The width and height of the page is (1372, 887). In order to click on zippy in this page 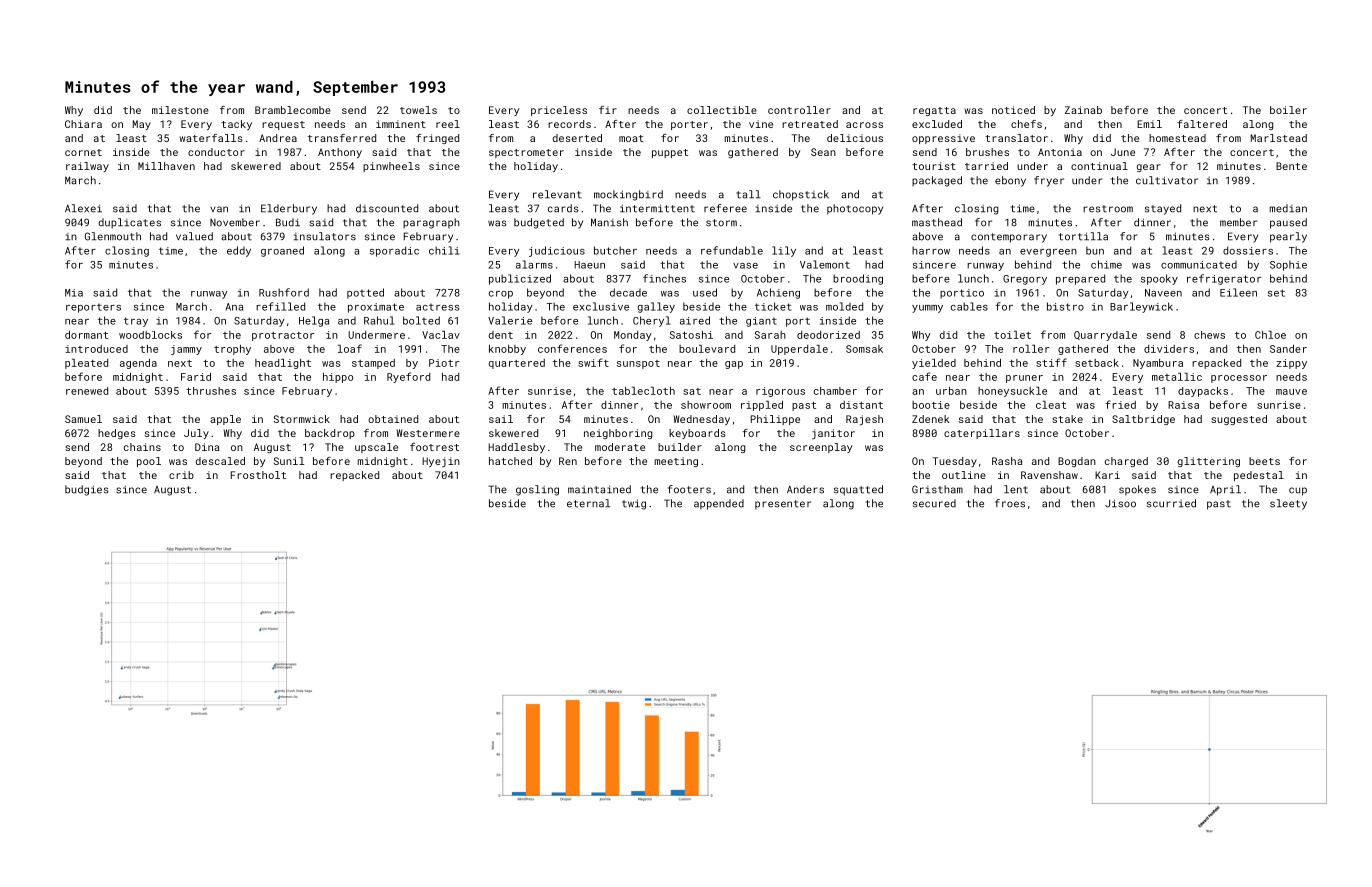, I will do `click(1291, 364)`.
